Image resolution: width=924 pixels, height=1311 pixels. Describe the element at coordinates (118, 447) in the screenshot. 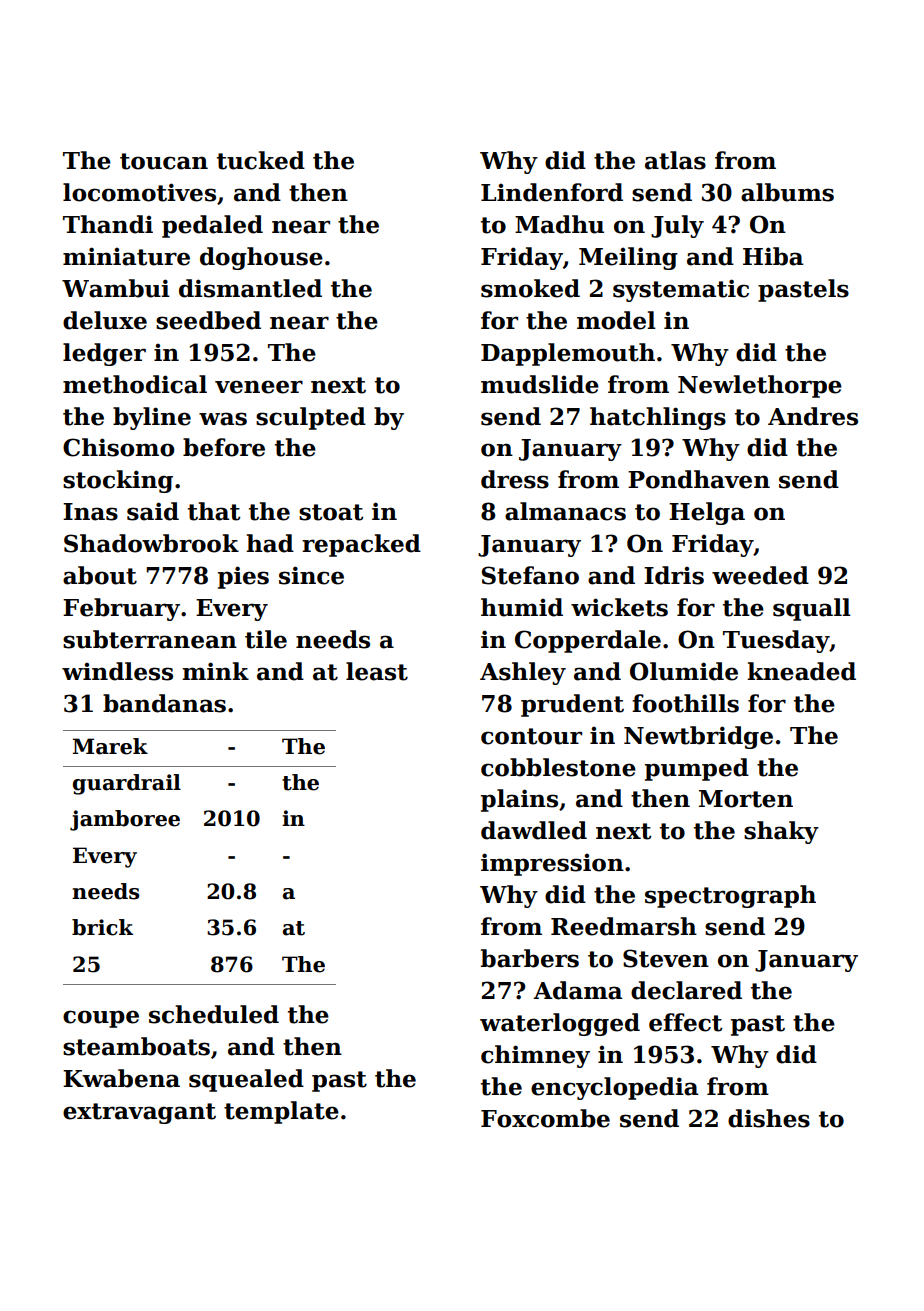

I see `Chisomo` at that location.
